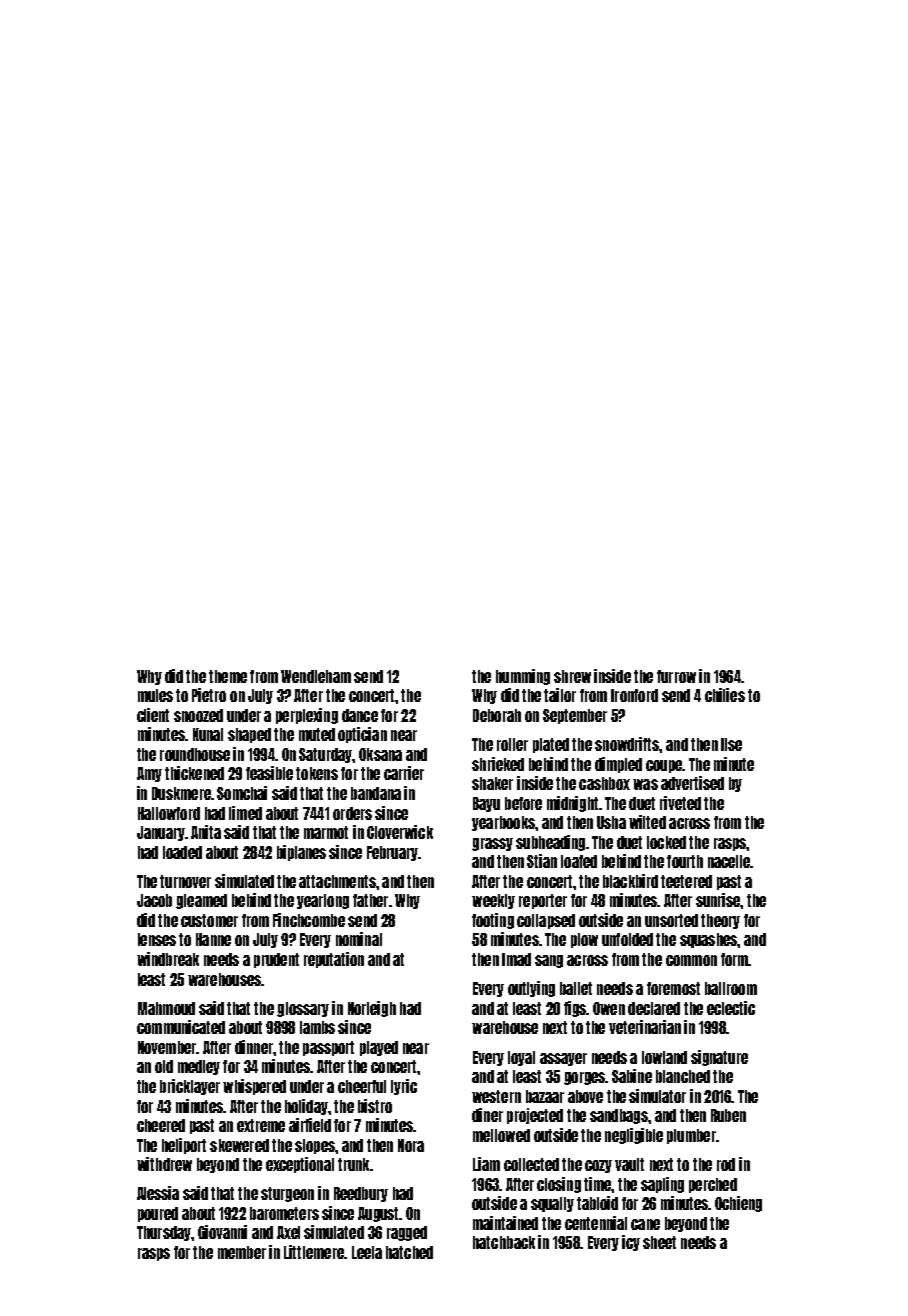 This screenshot has height=1316, width=908. What do you see at coordinates (683, 1076) in the screenshot?
I see `blanched` at bounding box center [683, 1076].
